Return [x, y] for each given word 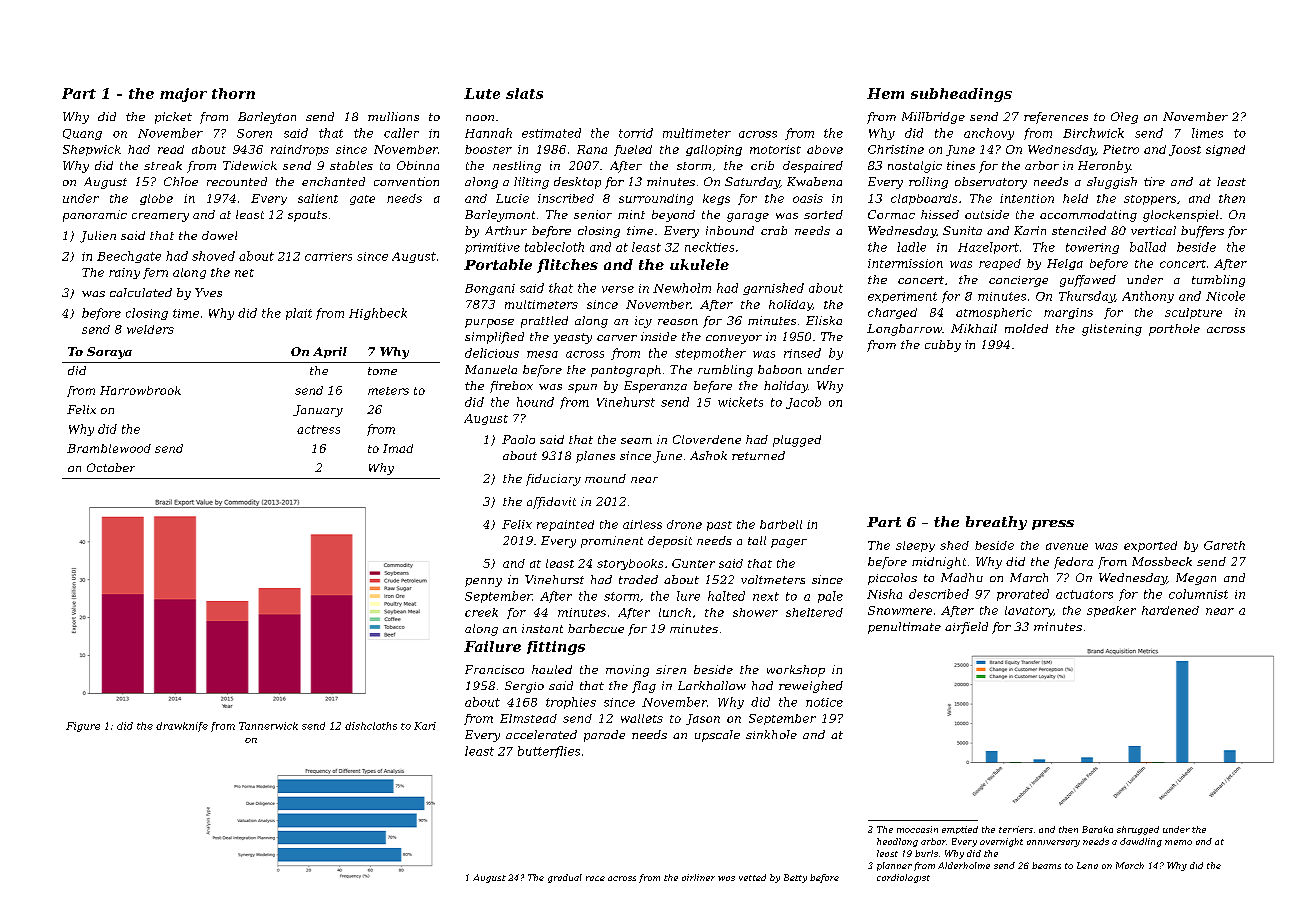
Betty [795, 878]
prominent [612, 542]
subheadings [961, 95]
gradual [565, 878]
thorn [233, 93]
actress [318, 429]
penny [483, 582]
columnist [1198, 594]
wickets [740, 402]
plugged [797, 441]
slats [524, 93]
